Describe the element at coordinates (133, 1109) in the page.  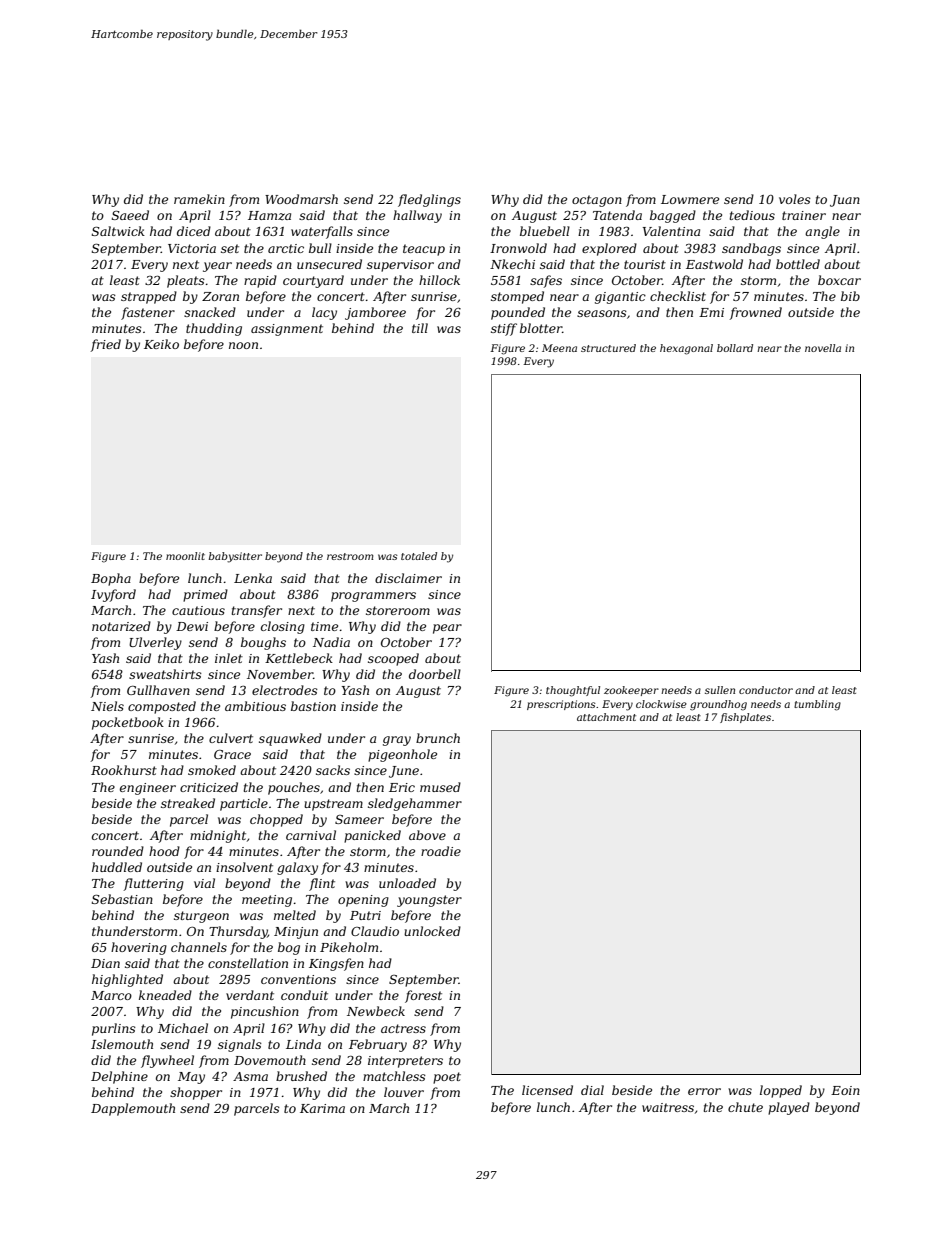
I see `Dapplemouth` at that location.
